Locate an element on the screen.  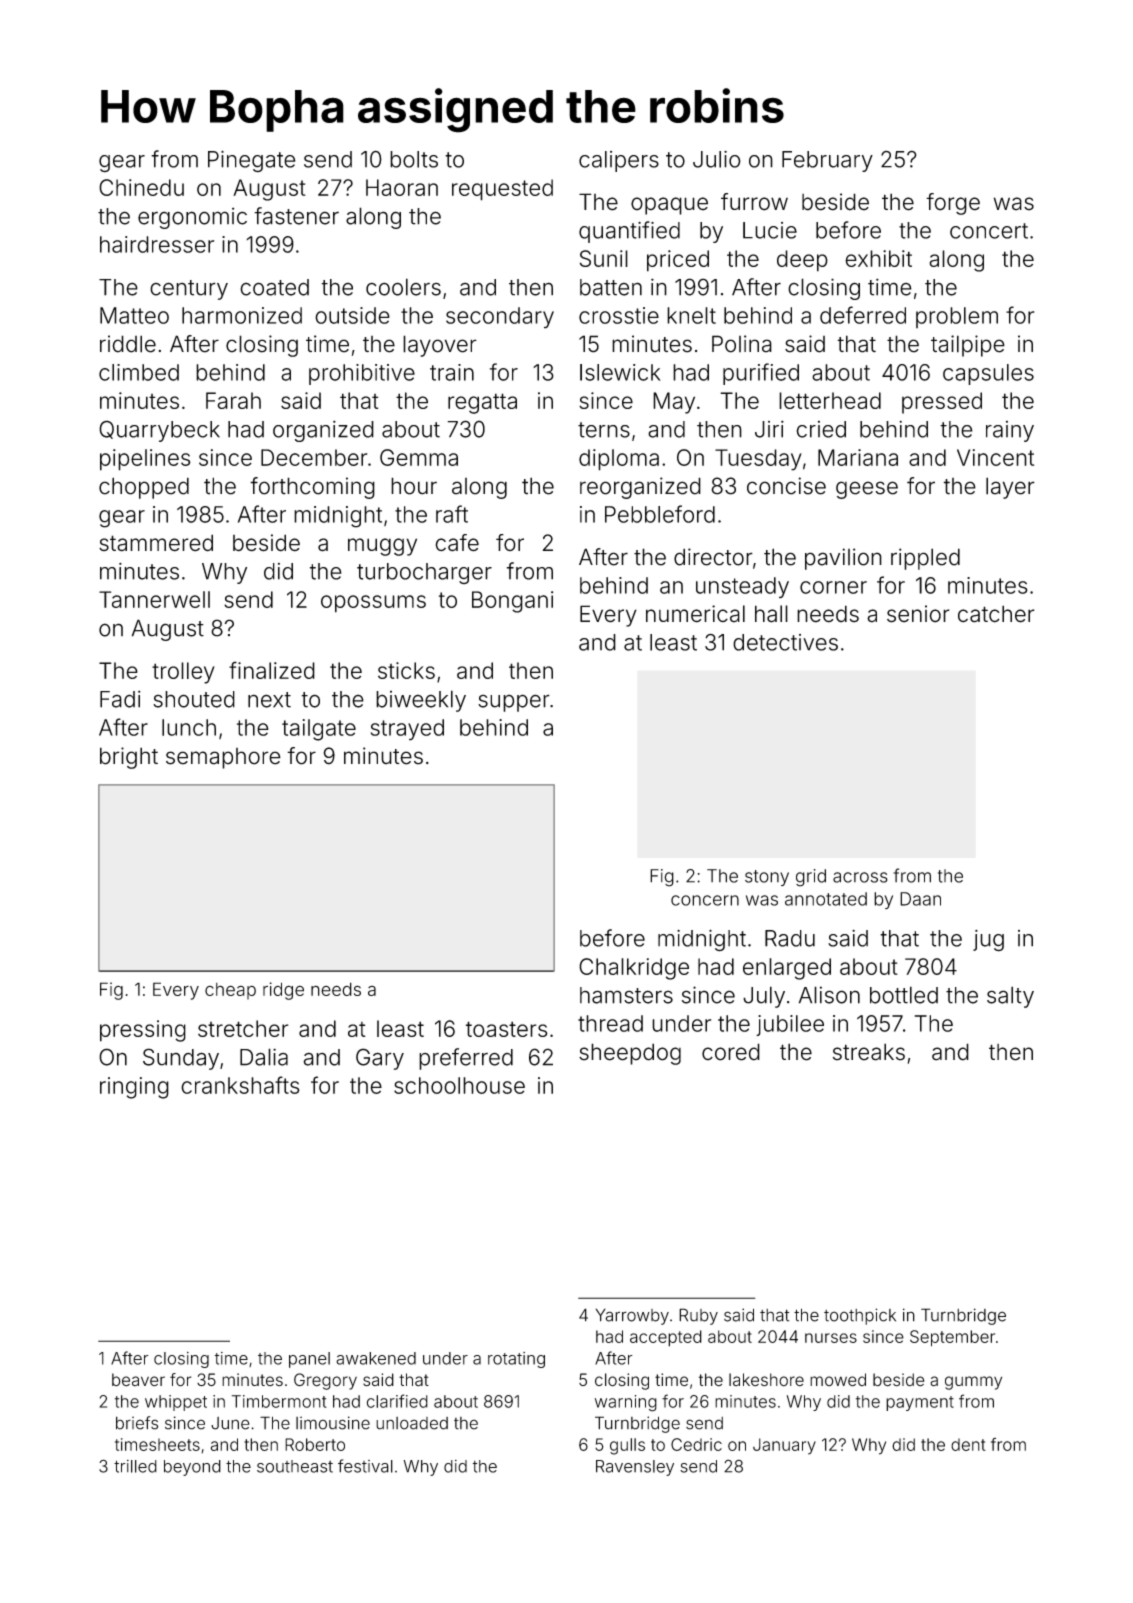
across is located at coordinates (860, 877).
